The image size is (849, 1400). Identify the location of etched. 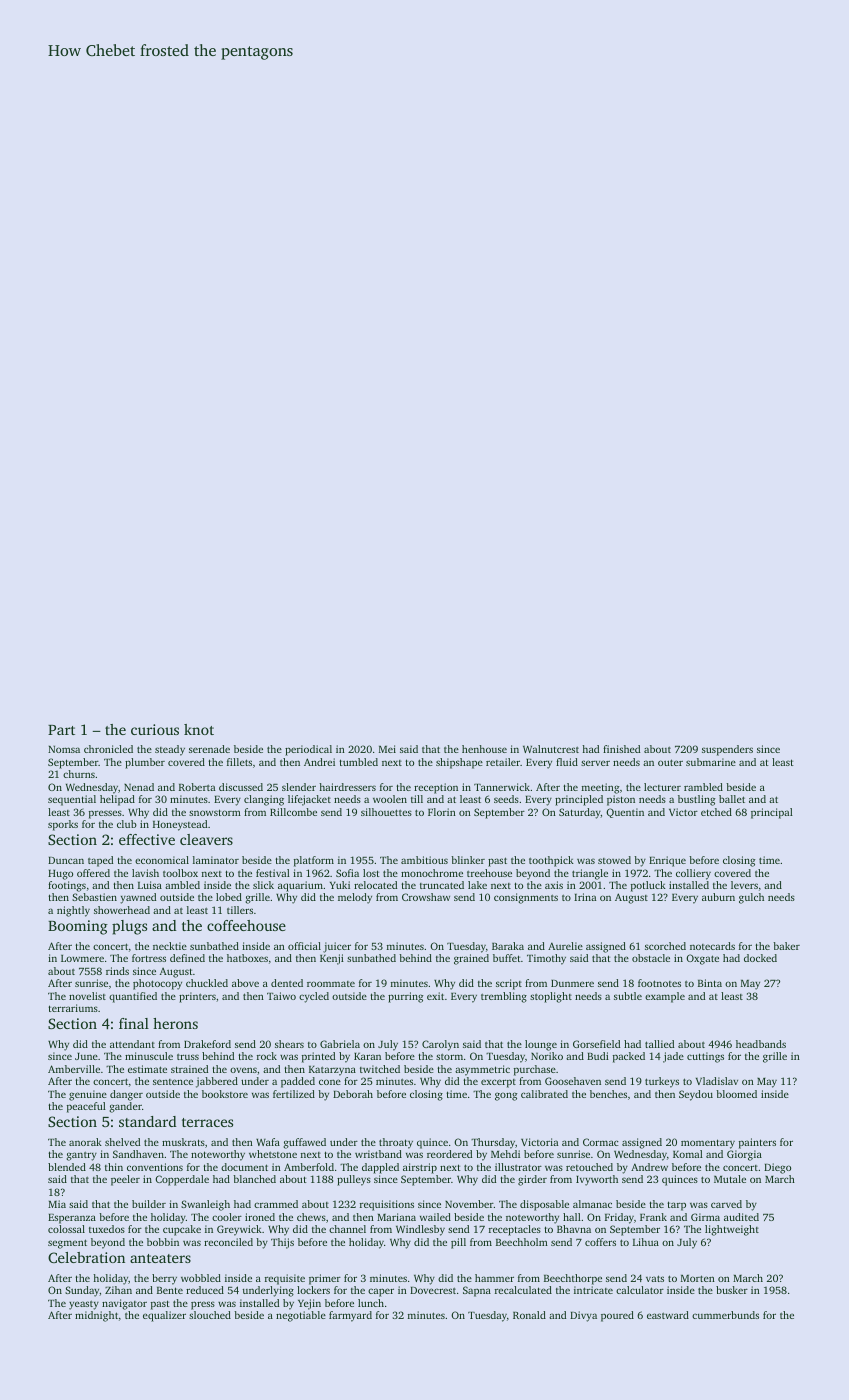
(716, 812).
